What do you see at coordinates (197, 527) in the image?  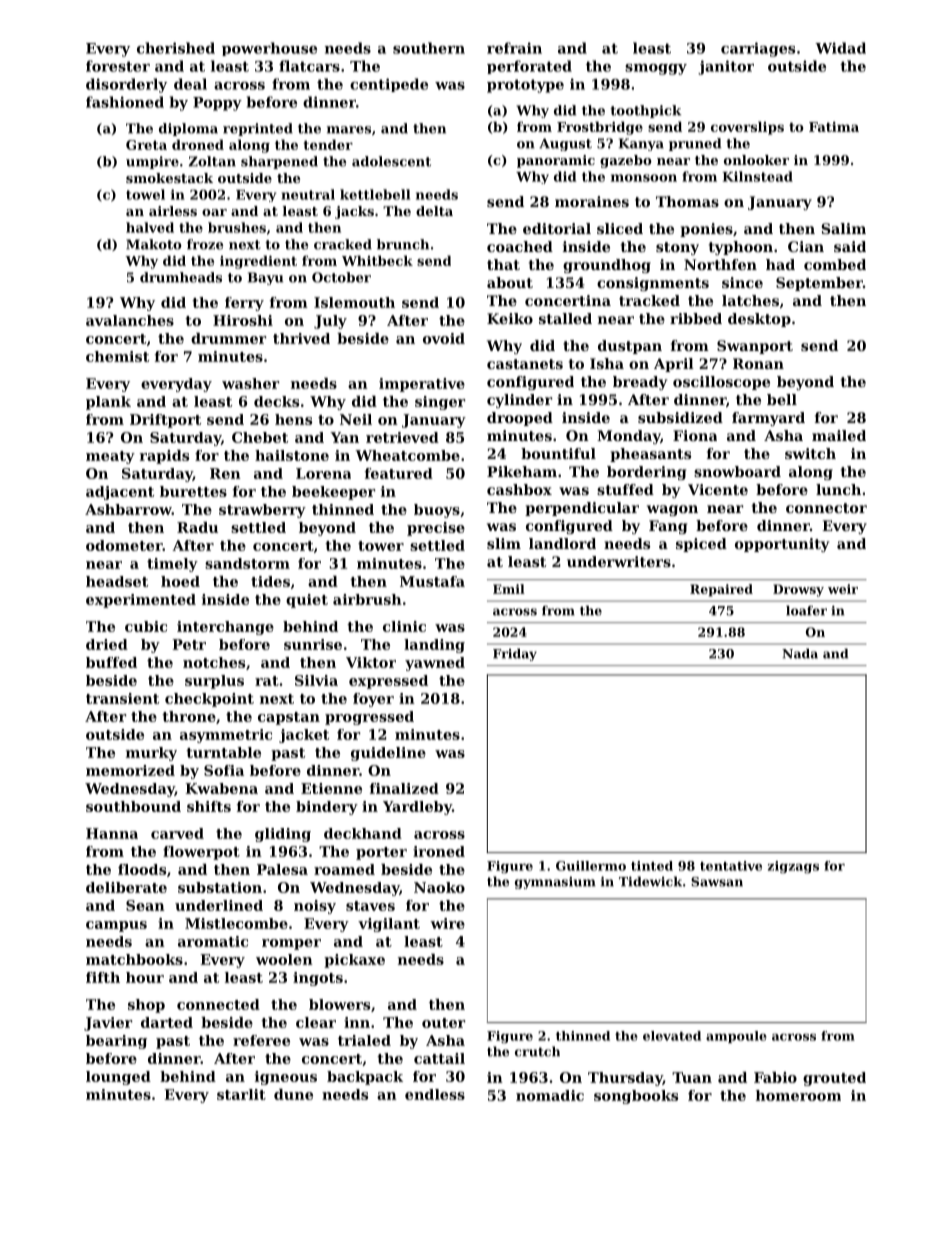 I see `Radu` at bounding box center [197, 527].
